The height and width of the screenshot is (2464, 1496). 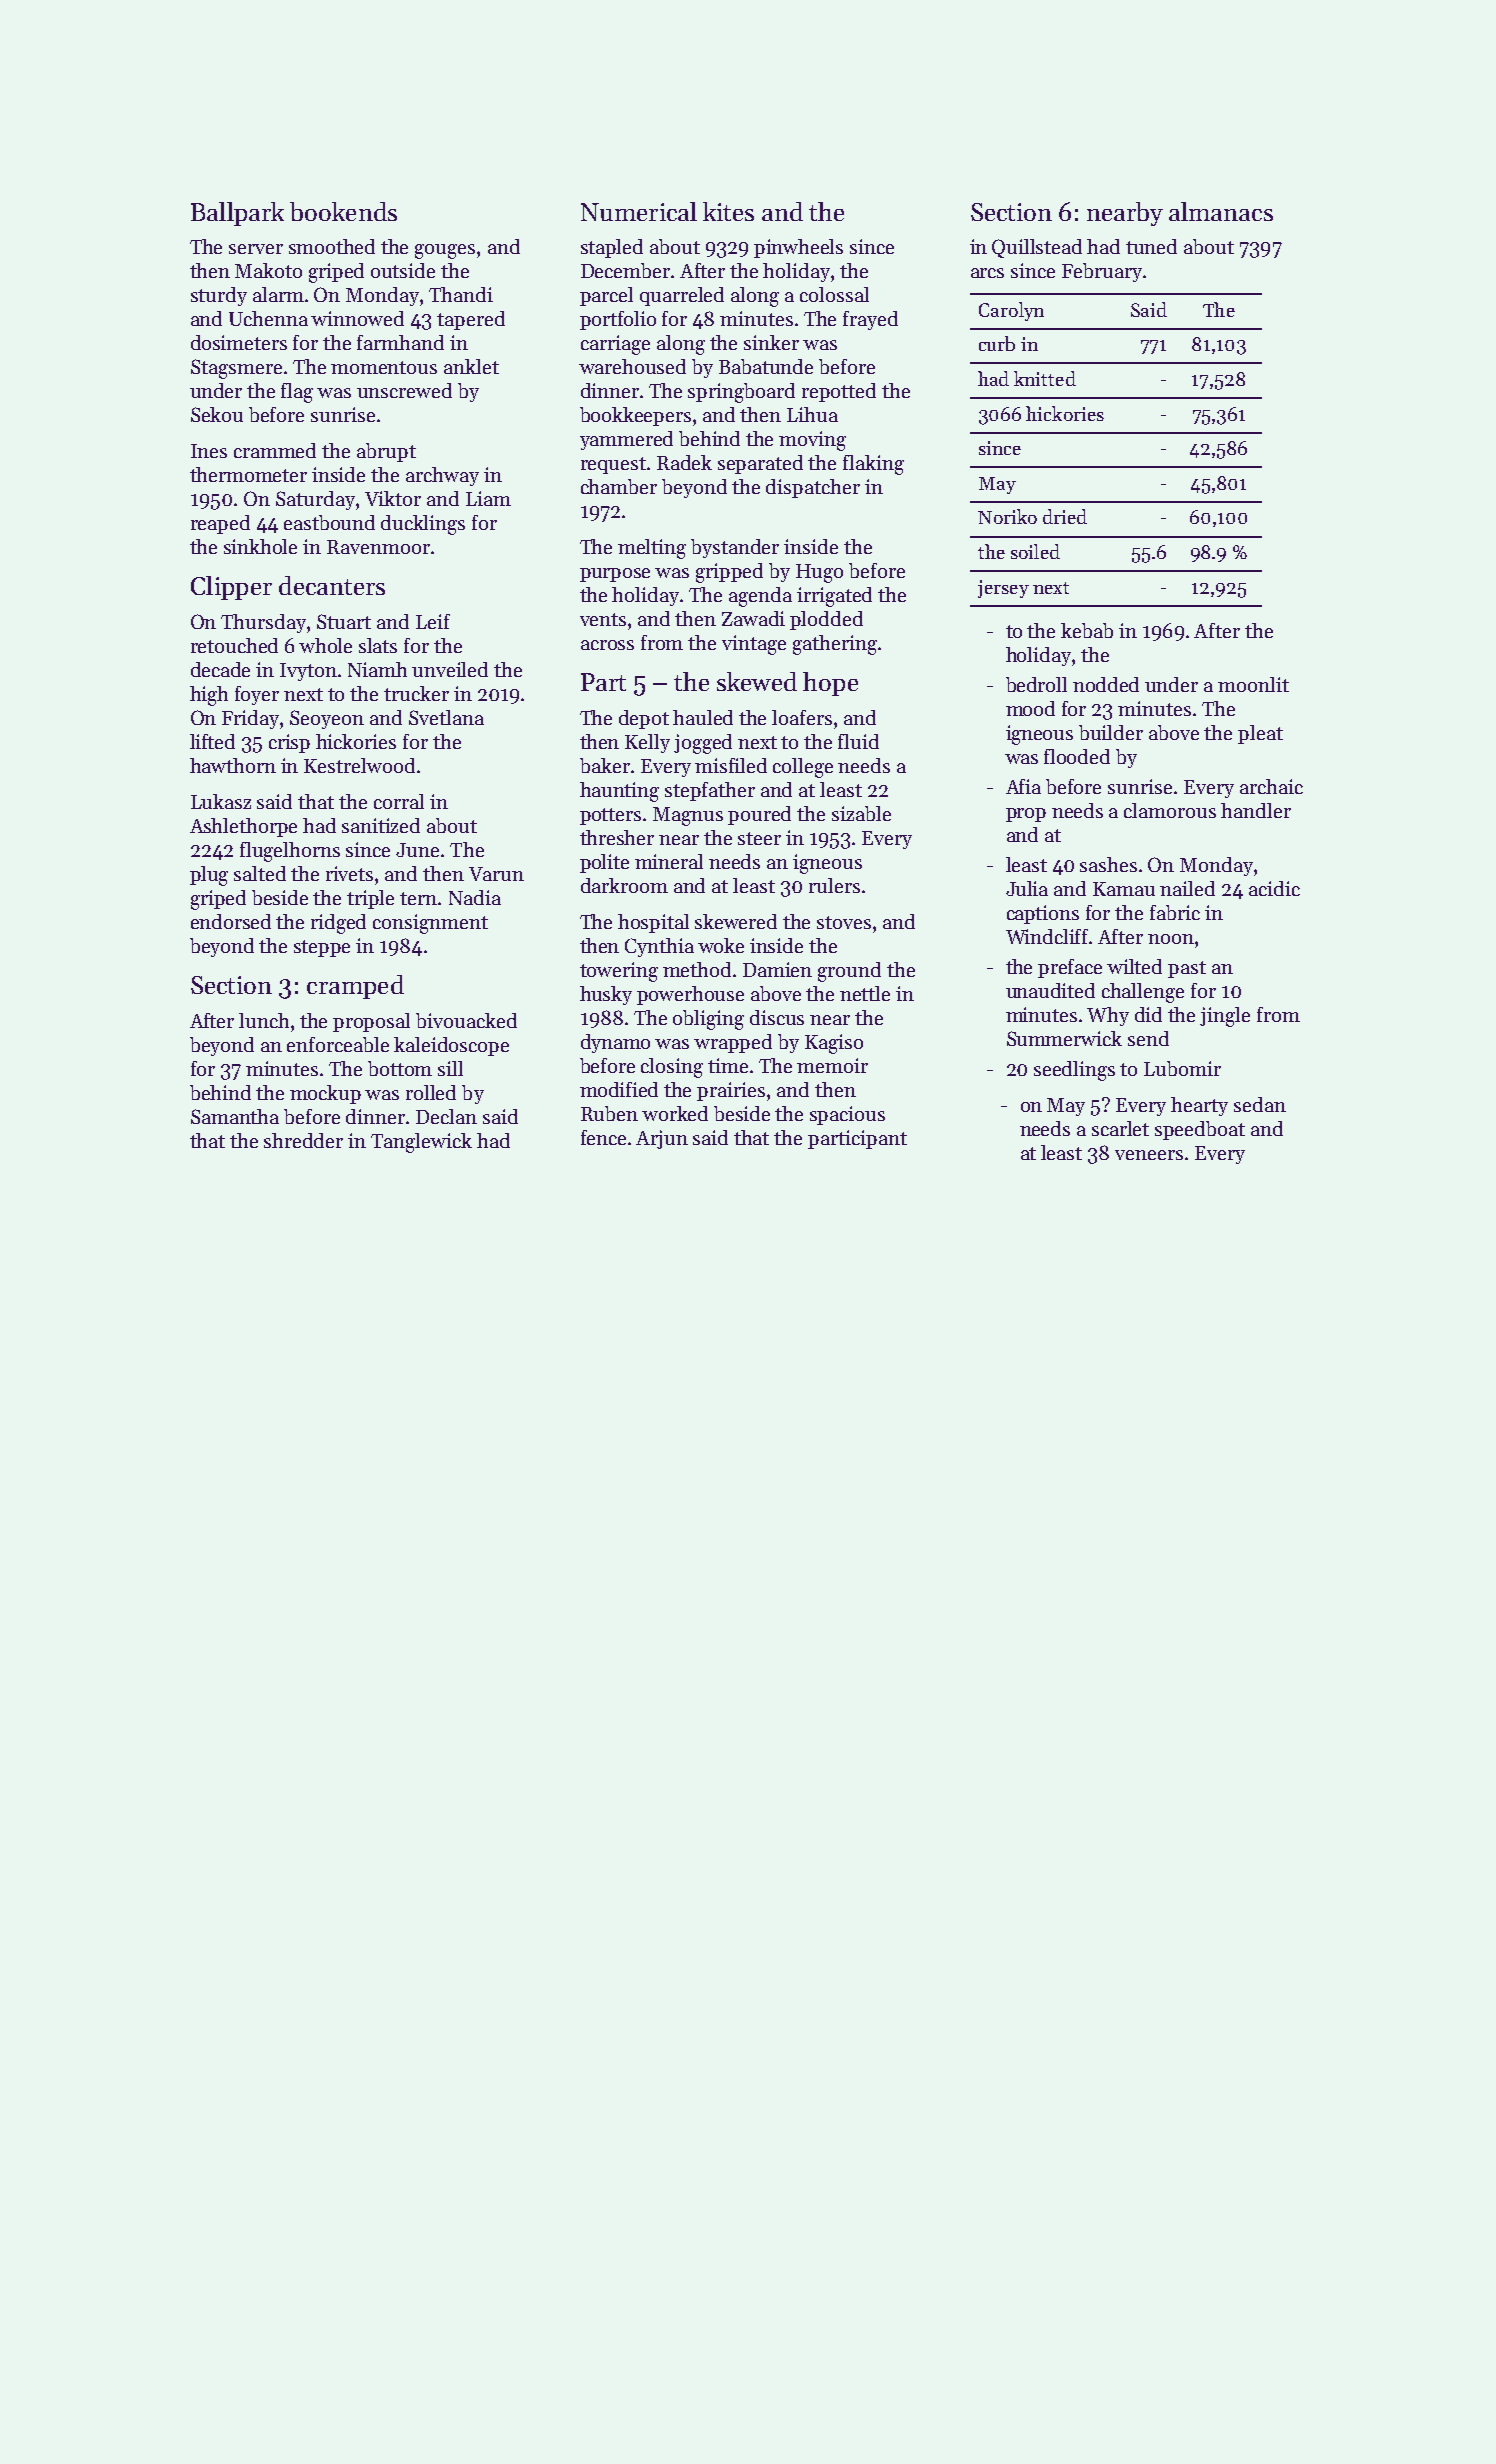 What do you see at coordinates (381, 825) in the screenshot?
I see `sanitized` at bounding box center [381, 825].
